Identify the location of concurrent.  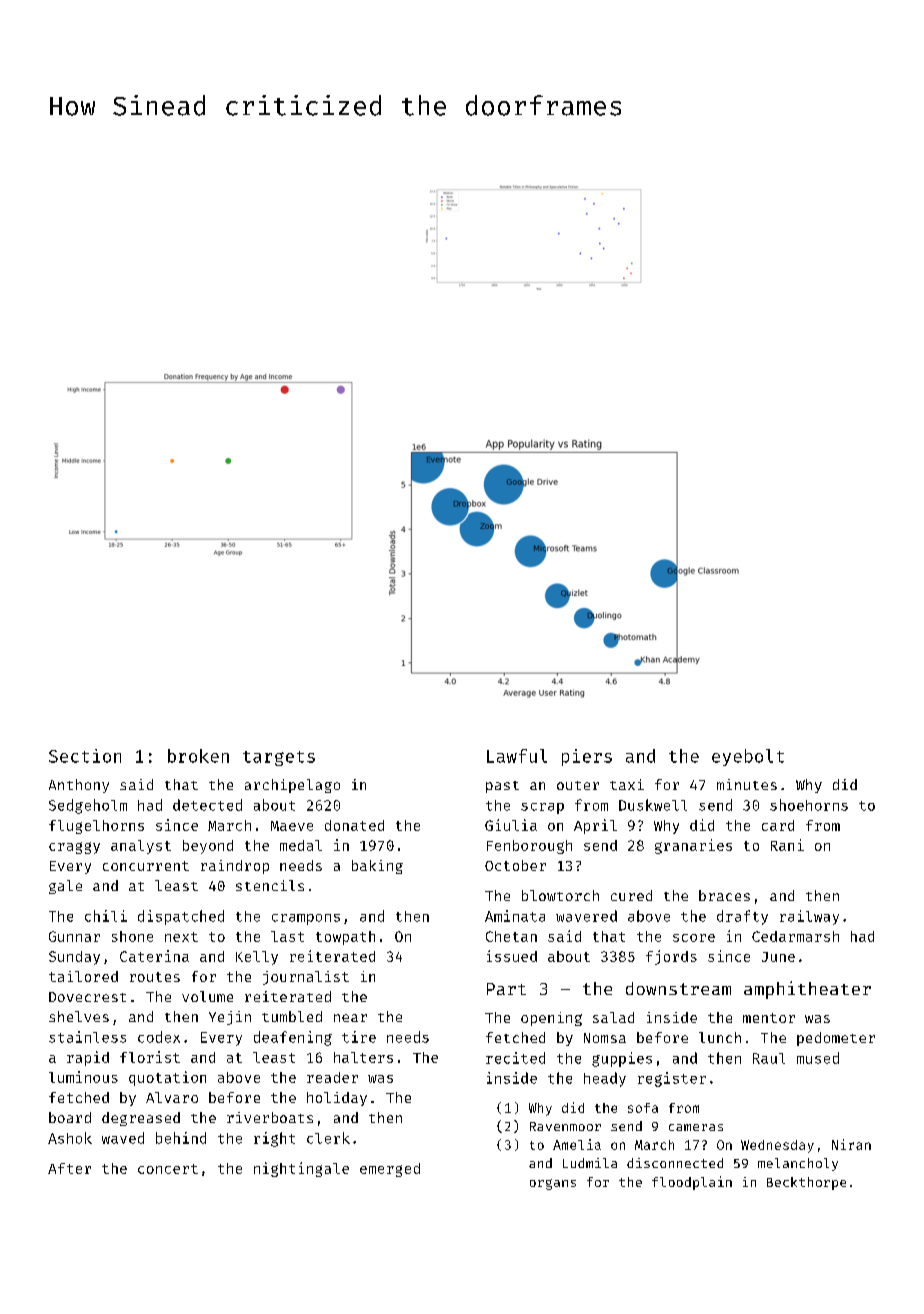
(146, 866).
